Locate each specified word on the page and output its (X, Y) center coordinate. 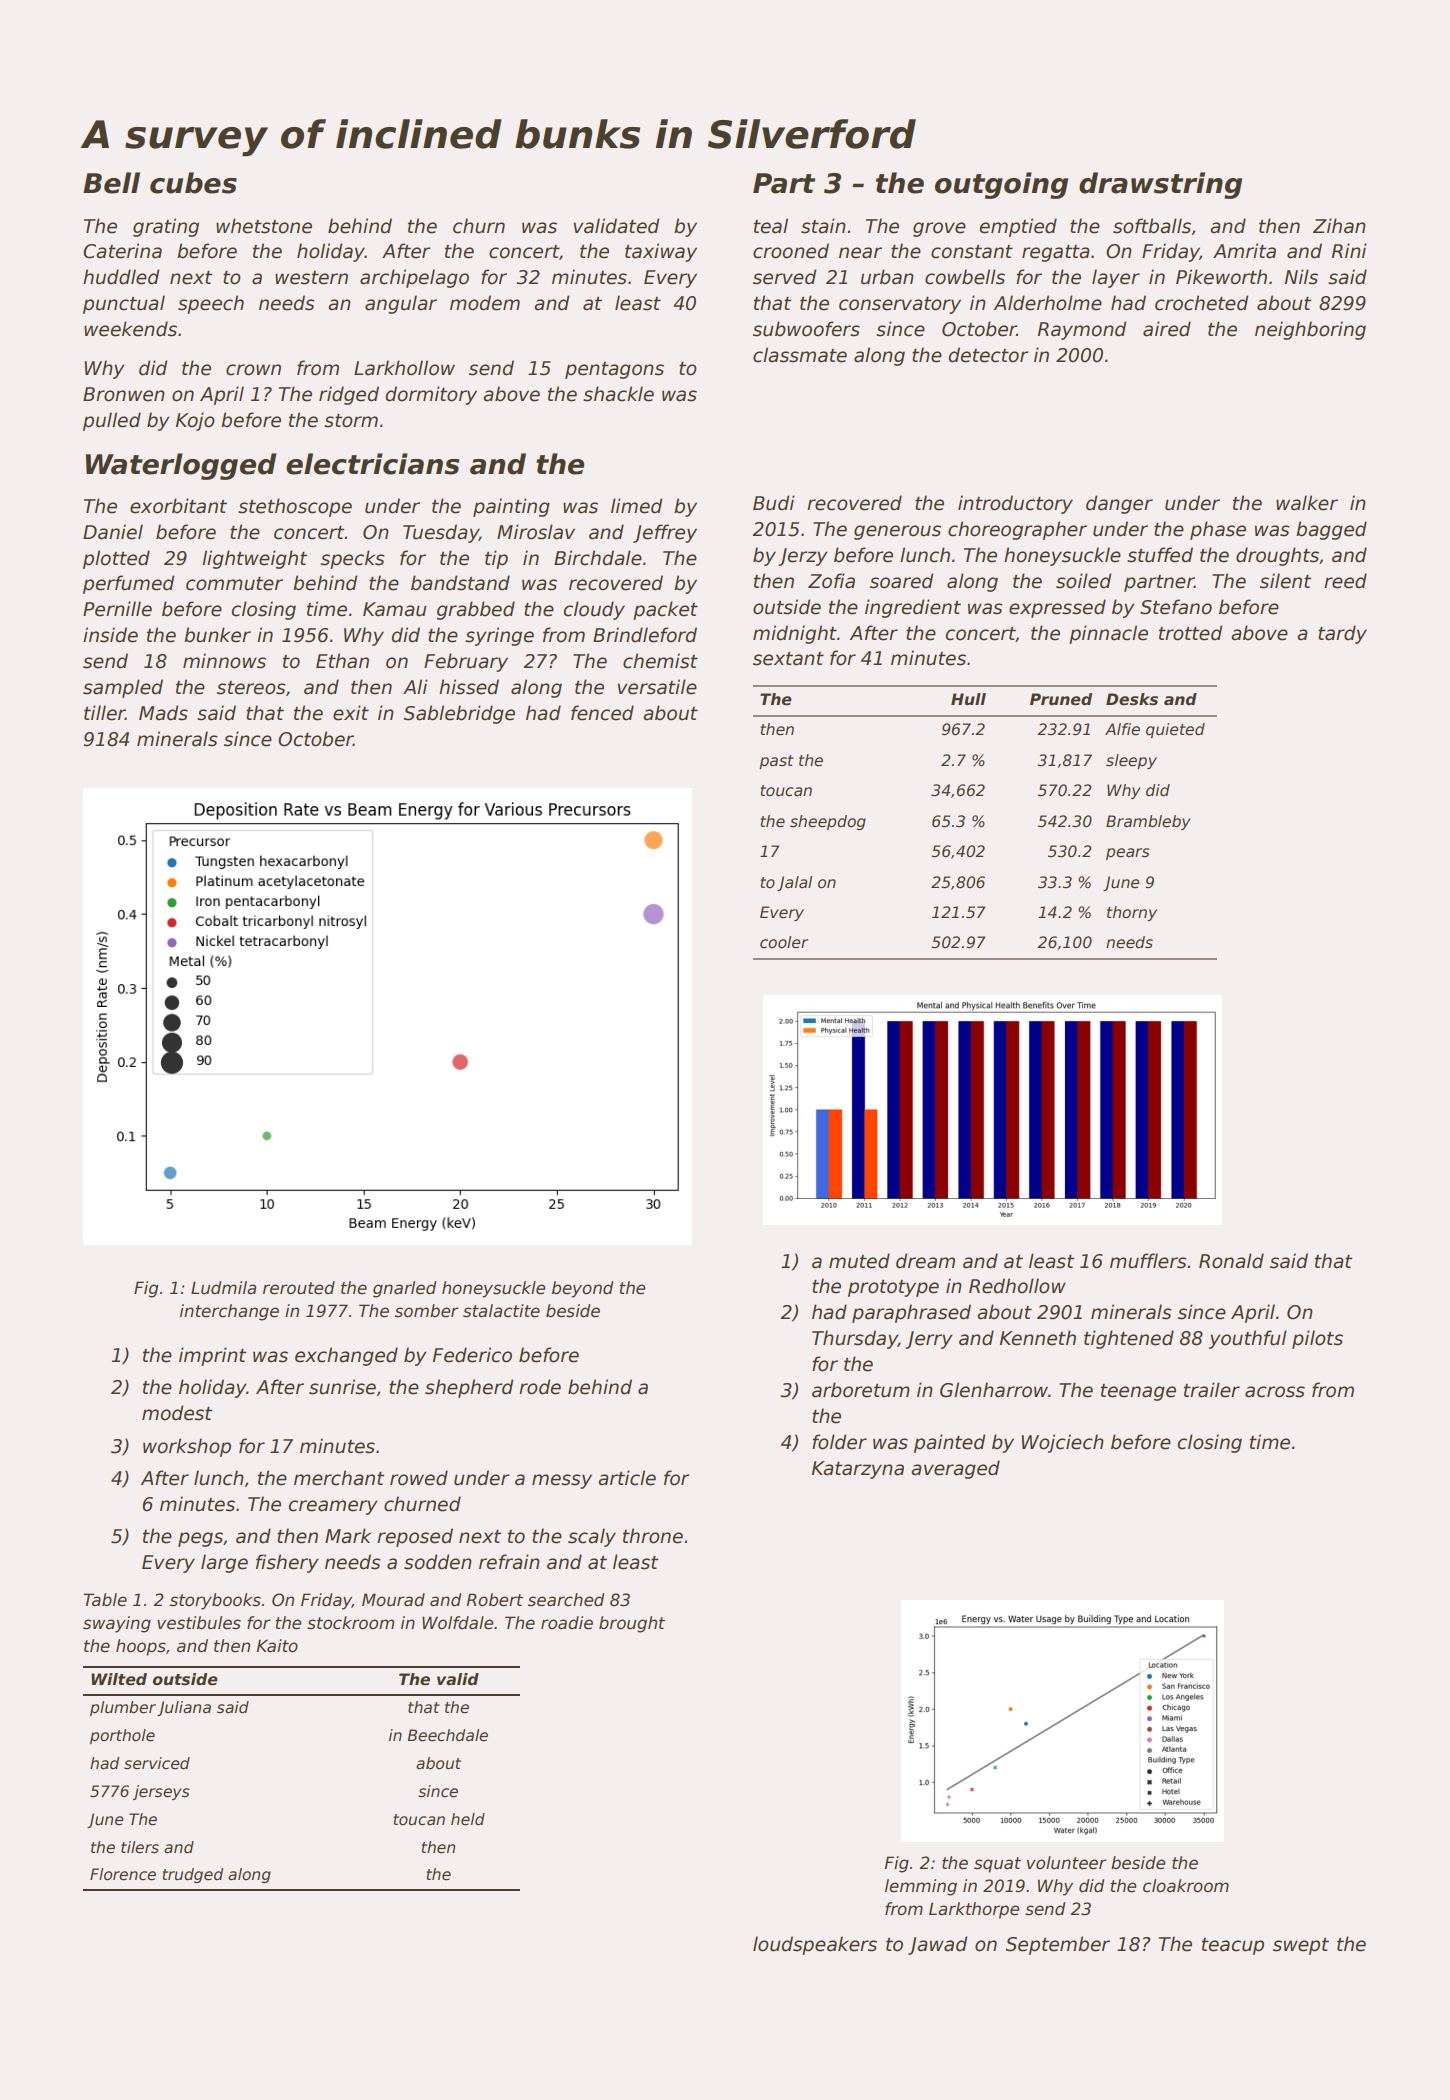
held (468, 1819)
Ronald (1231, 1261)
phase (1218, 530)
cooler (784, 942)
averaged (955, 1469)
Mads (163, 713)
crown (253, 370)
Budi (774, 503)
